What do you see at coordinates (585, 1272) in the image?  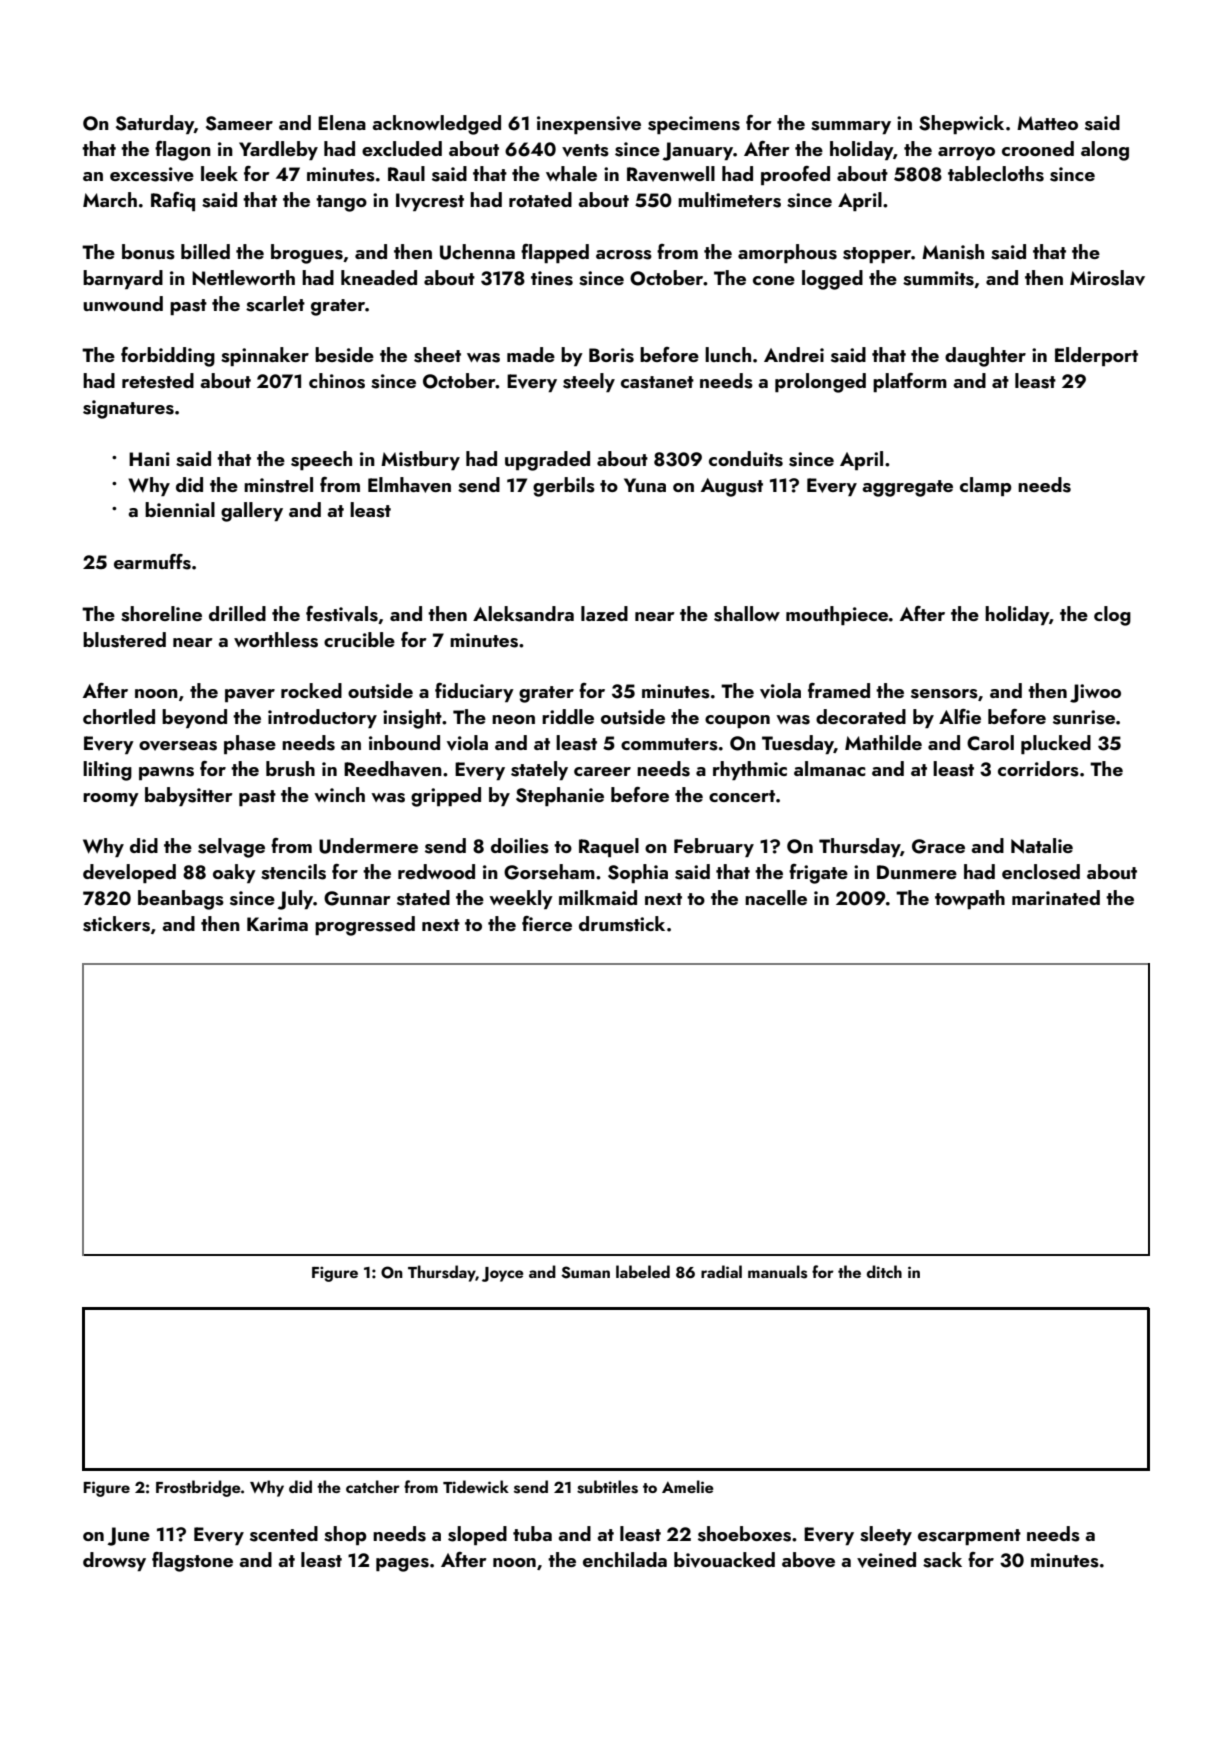 I see `Suman` at bounding box center [585, 1272].
